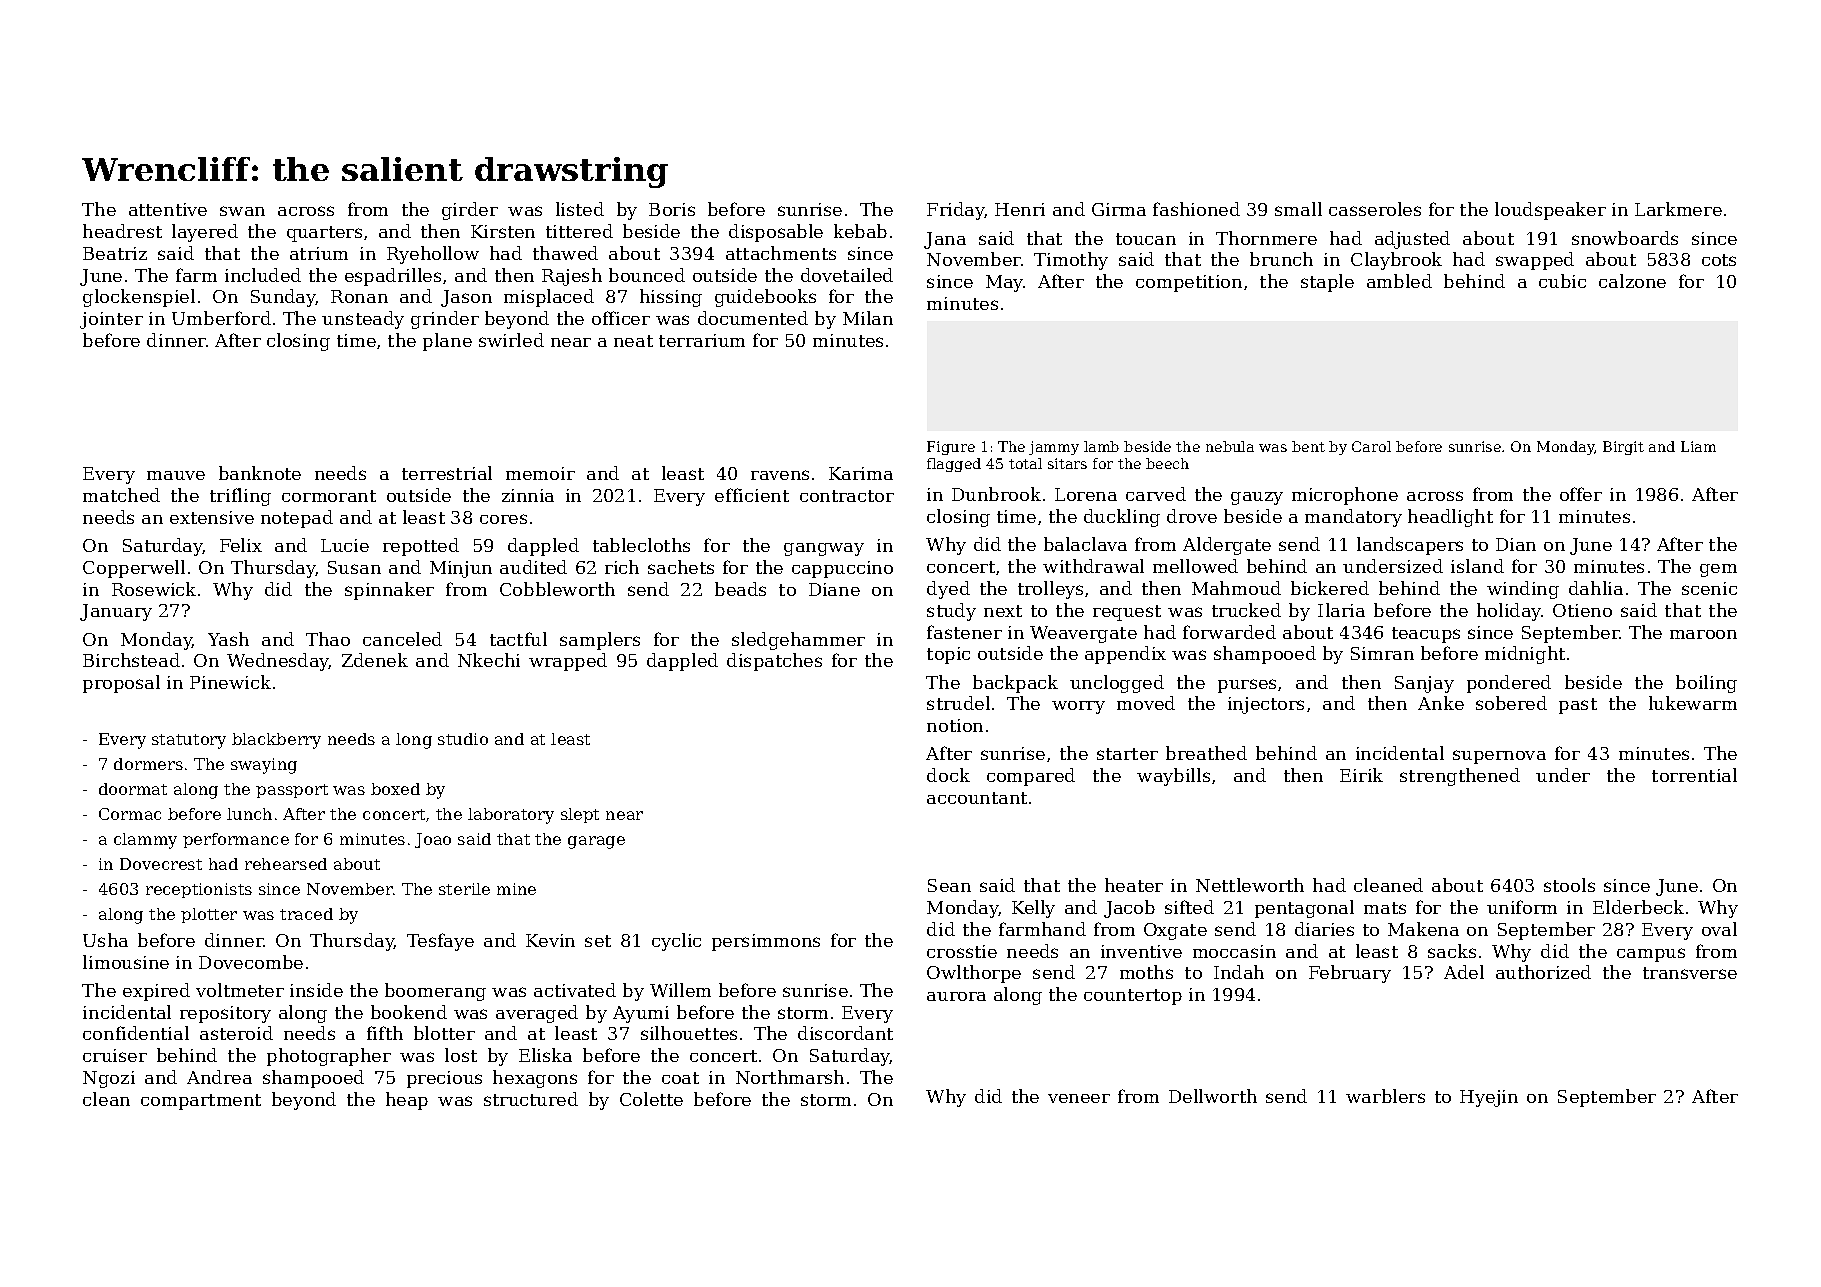 The width and height of the page is (1821, 1287). I want to click on Dovecrest, so click(161, 864).
